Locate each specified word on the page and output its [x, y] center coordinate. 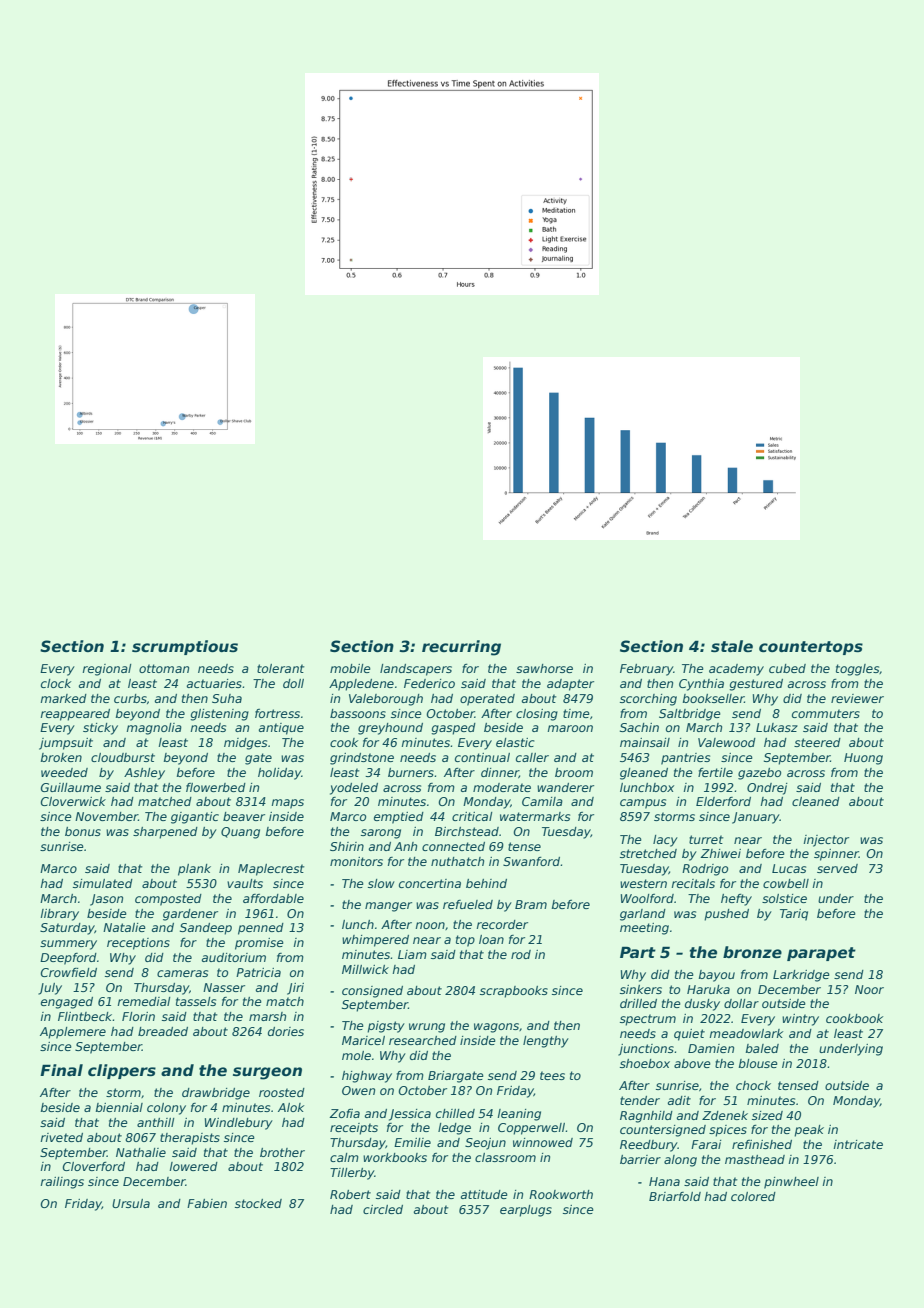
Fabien [207, 1203]
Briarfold [675, 1196]
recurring [461, 648]
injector [826, 841]
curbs [130, 698]
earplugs [526, 1211]
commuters [826, 713]
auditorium [234, 957]
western [643, 883]
